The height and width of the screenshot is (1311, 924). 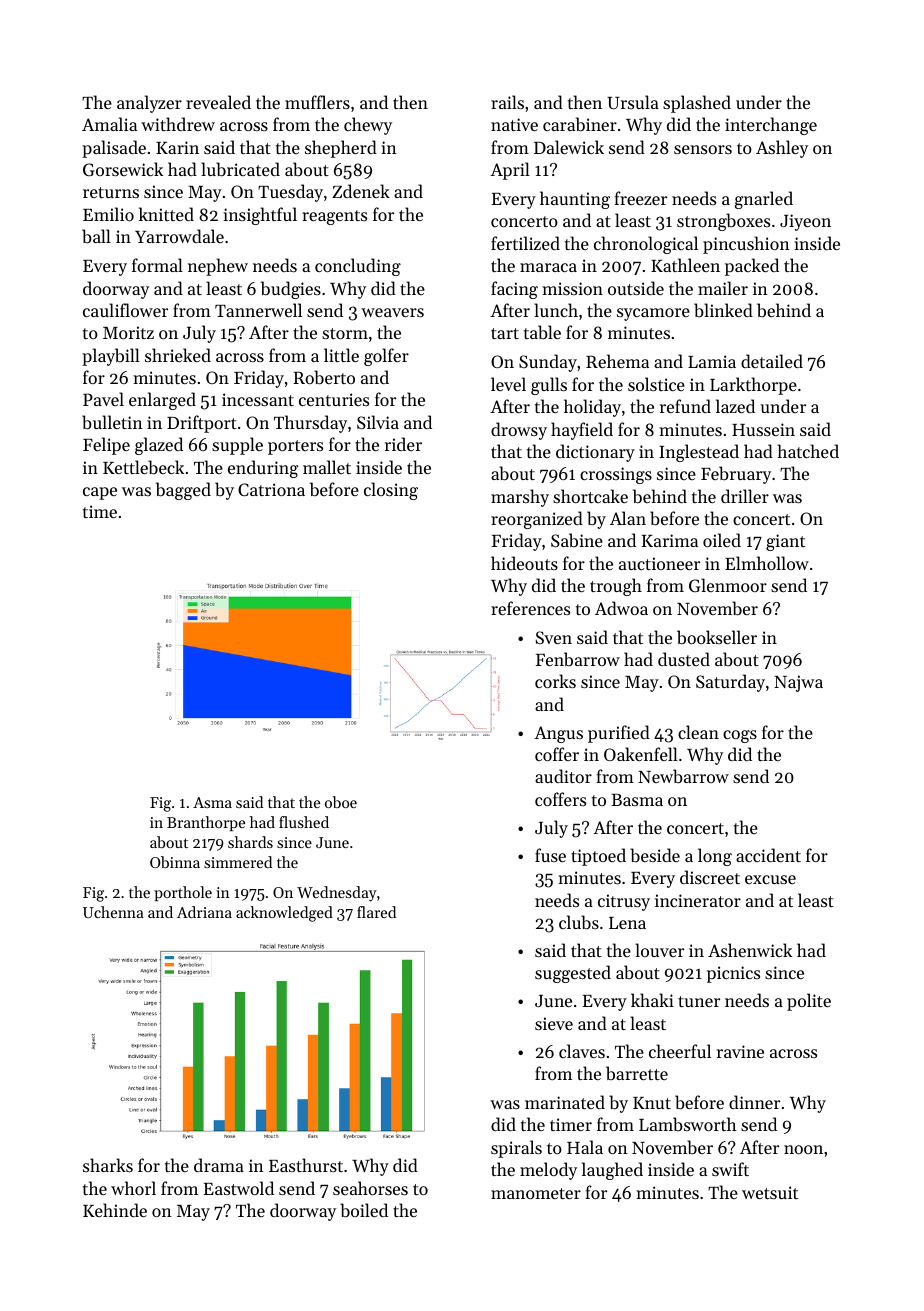 What do you see at coordinates (183, 491) in the screenshot?
I see `bagged` at bounding box center [183, 491].
